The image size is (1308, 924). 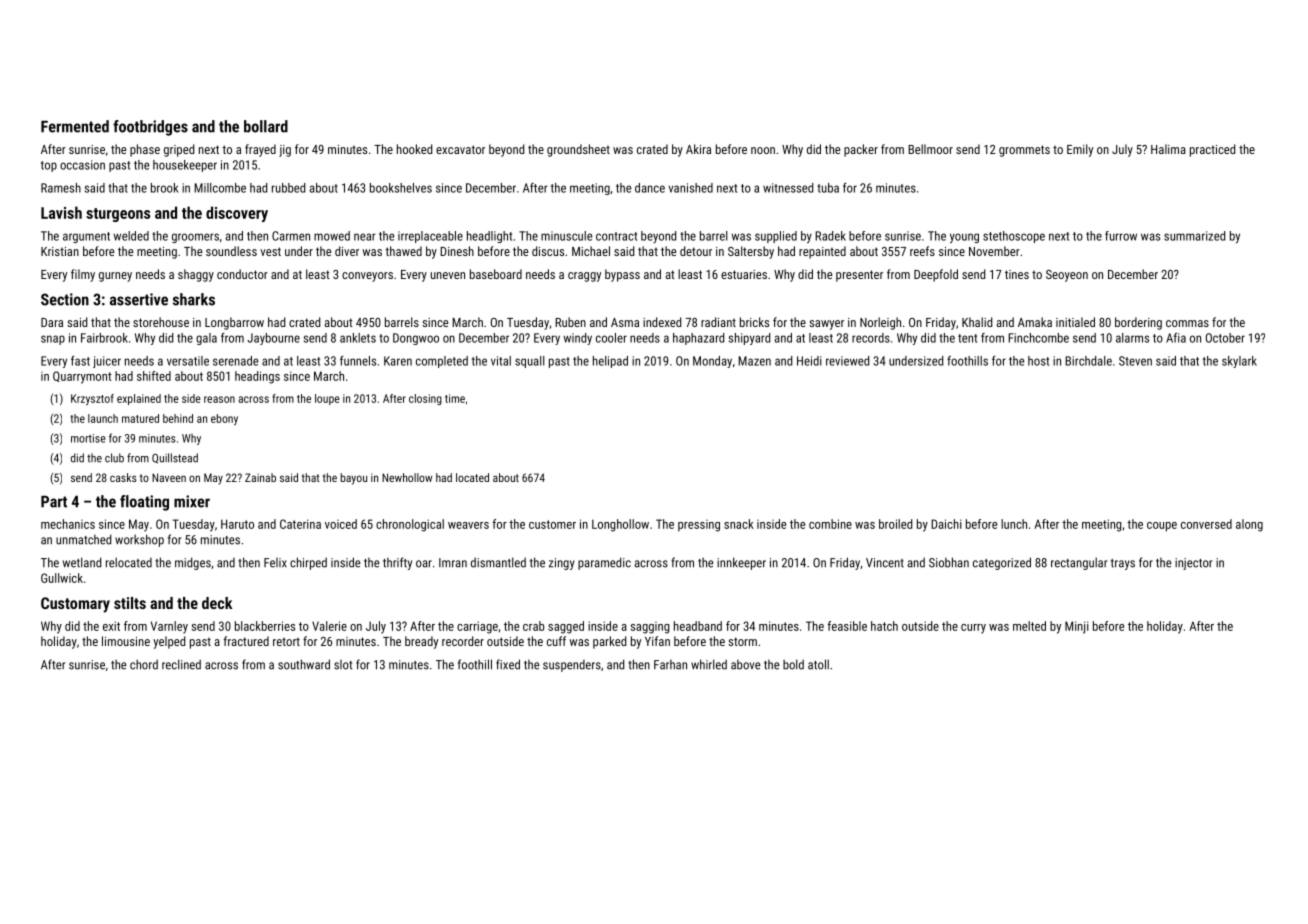 What do you see at coordinates (401, 188) in the image?
I see `bookshelves` at bounding box center [401, 188].
